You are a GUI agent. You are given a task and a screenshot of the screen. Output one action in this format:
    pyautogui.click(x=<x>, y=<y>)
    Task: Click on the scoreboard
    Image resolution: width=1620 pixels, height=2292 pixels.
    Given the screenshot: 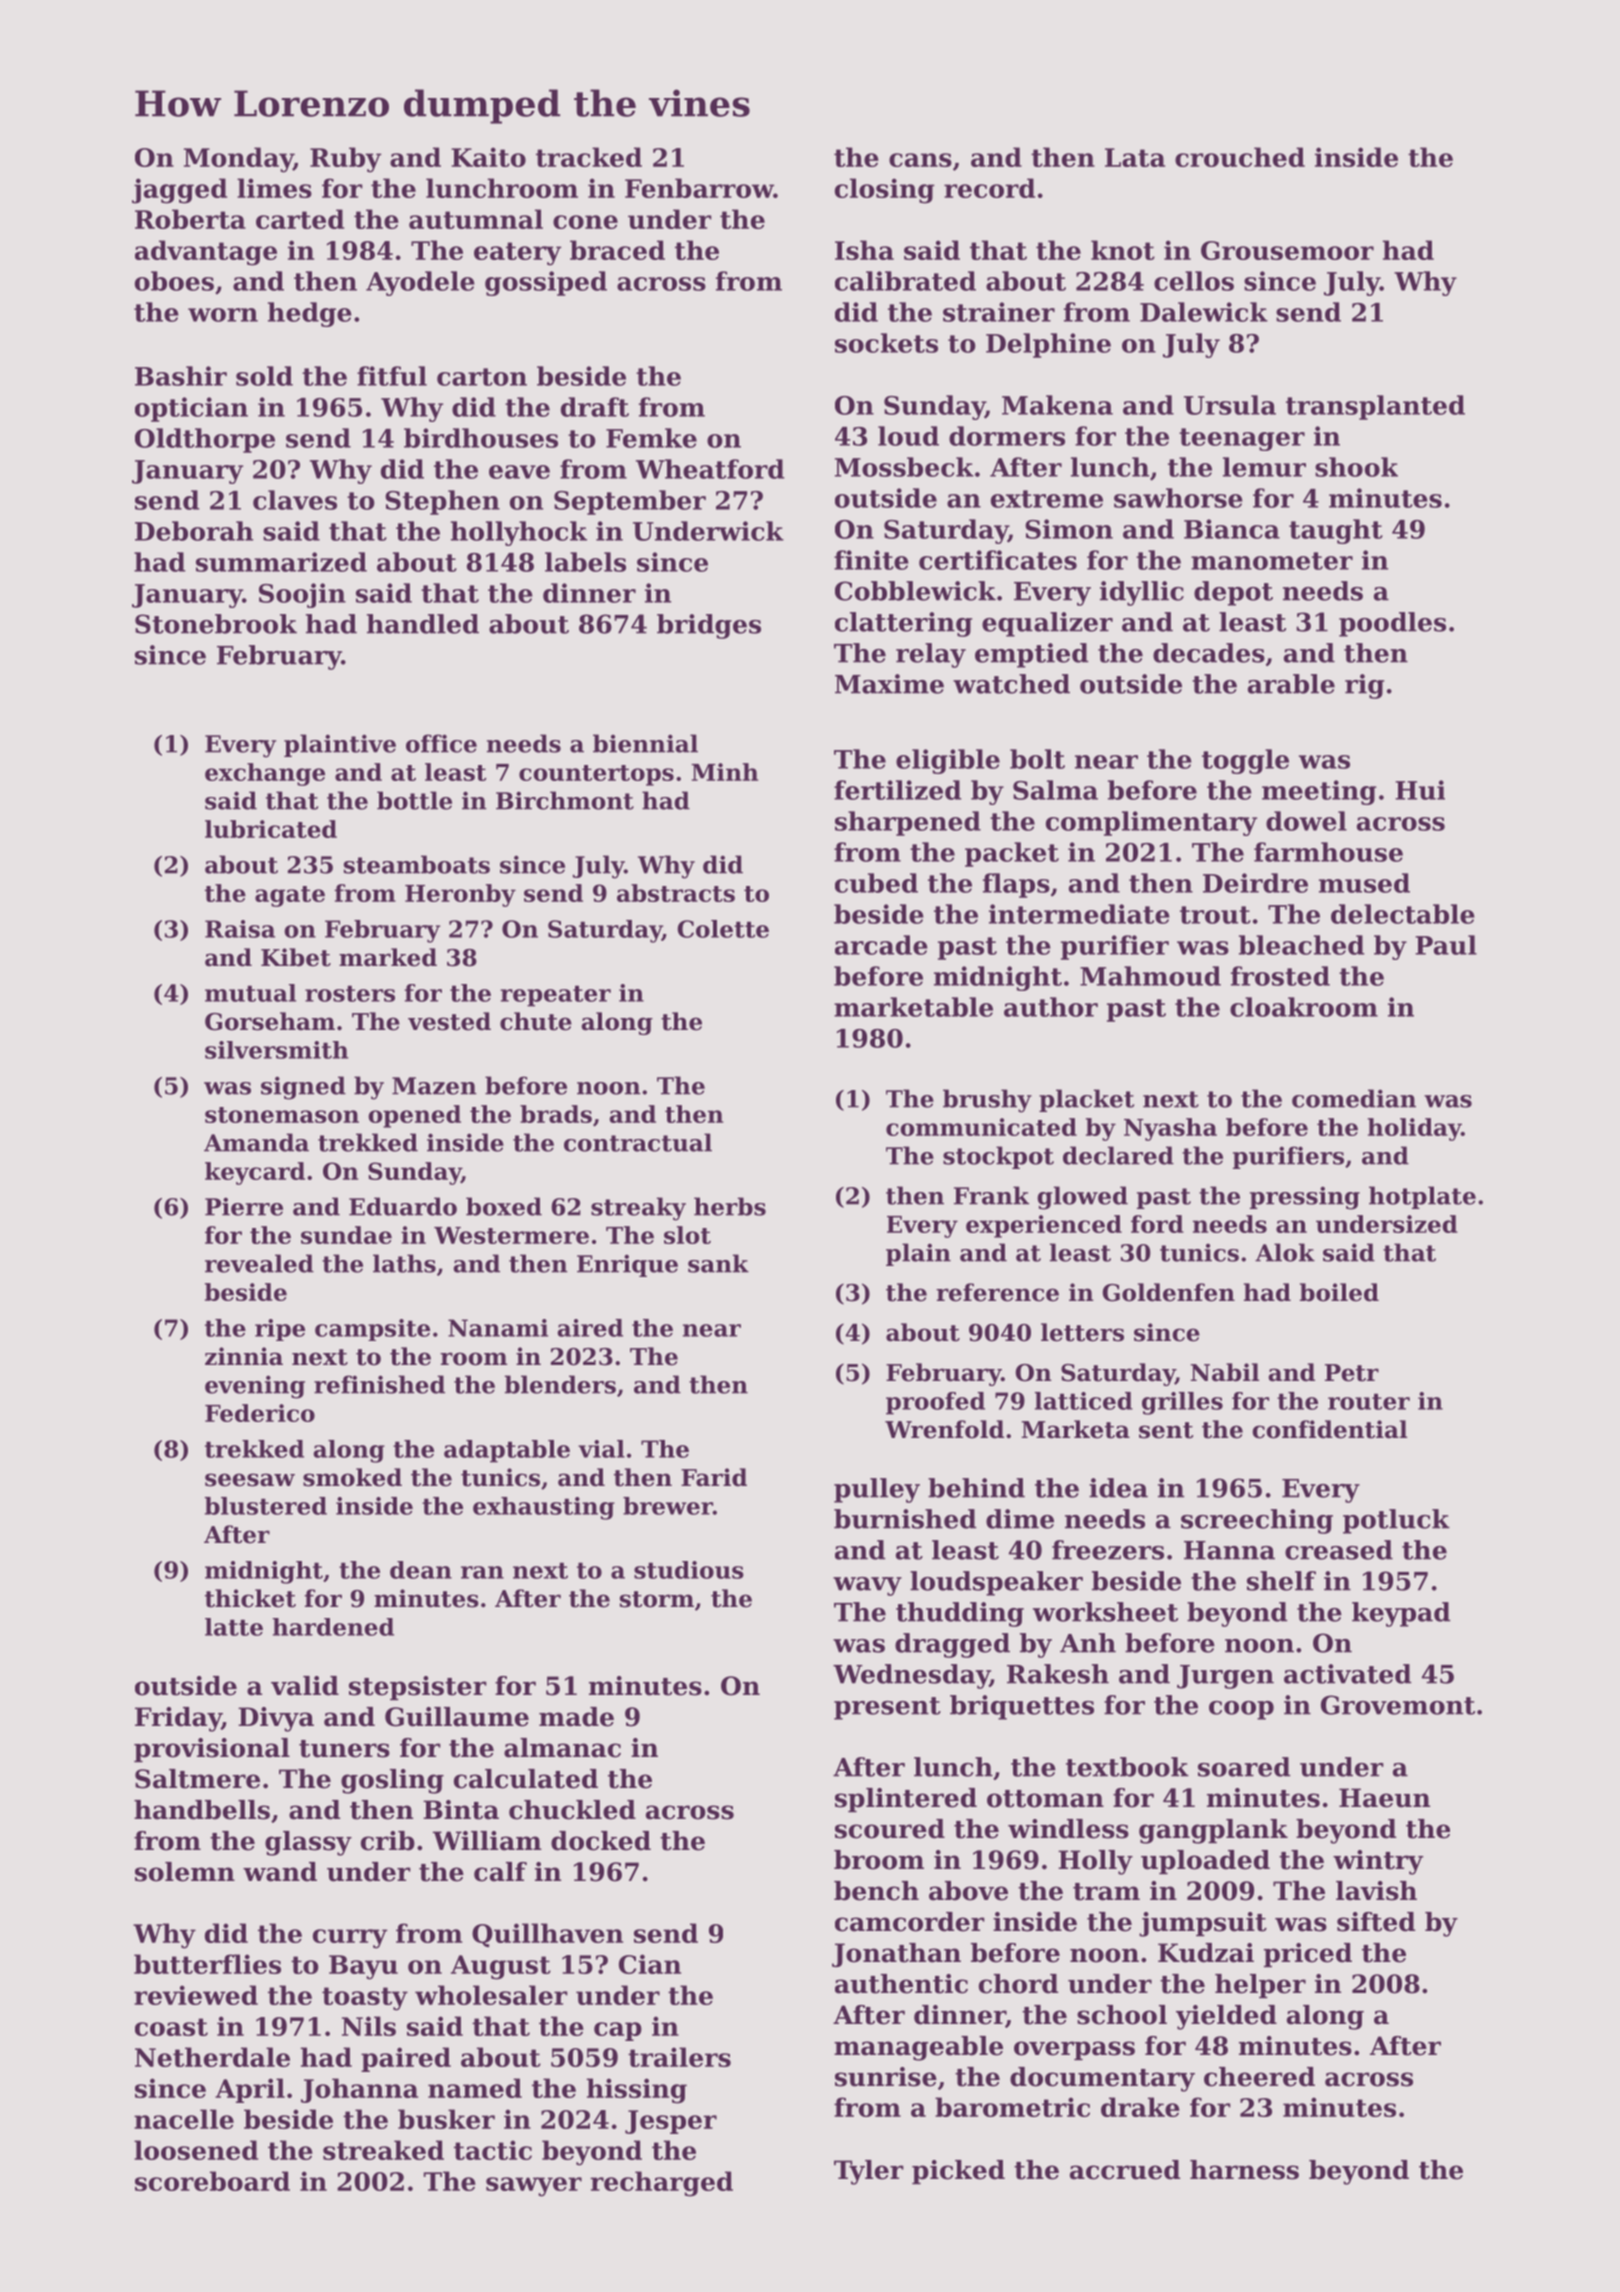 What is the action you would take?
    pyautogui.click(x=212, y=2181)
